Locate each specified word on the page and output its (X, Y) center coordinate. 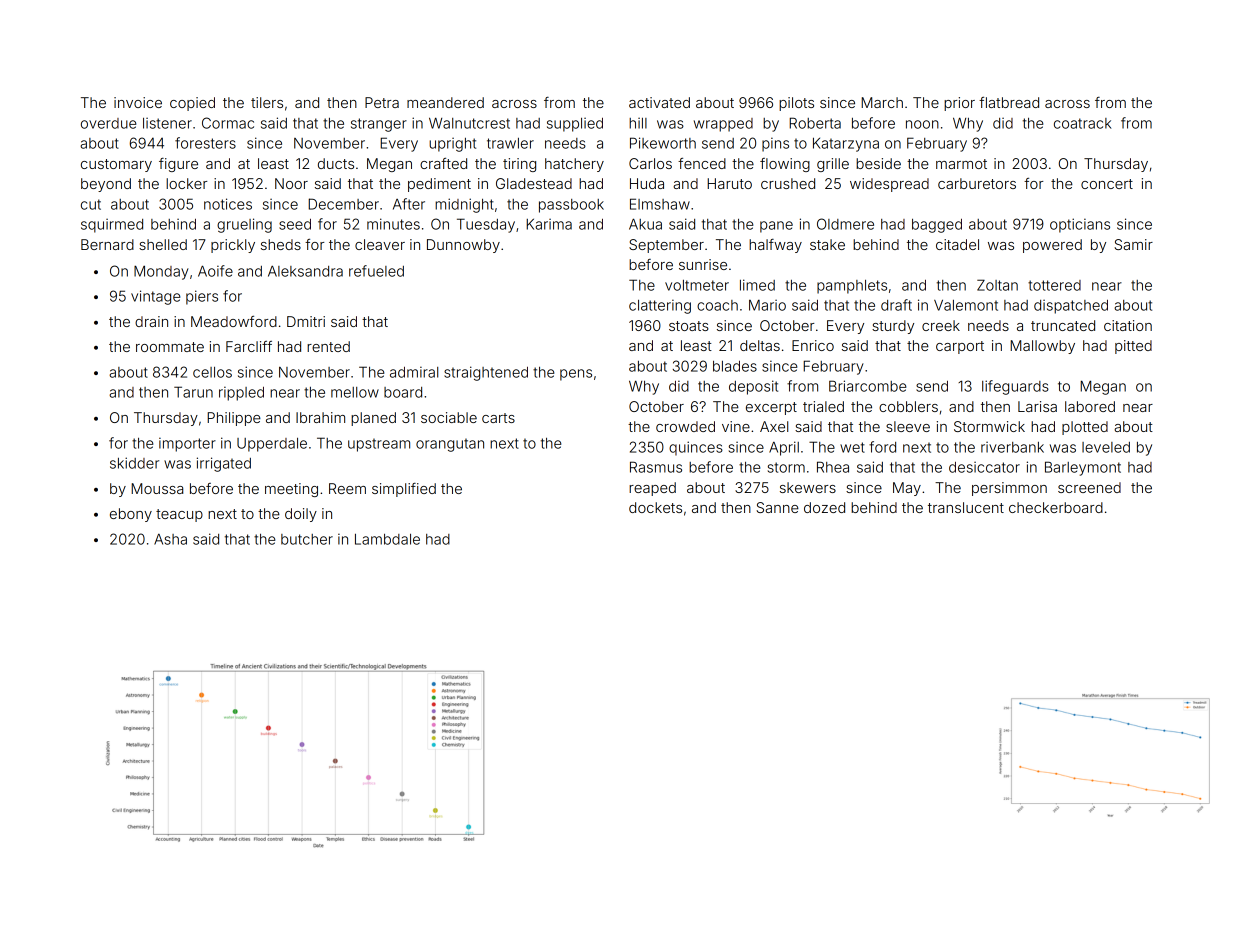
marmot (961, 164)
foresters (205, 143)
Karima (549, 224)
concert (1107, 184)
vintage (155, 297)
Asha (170, 539)
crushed (788, 183)
